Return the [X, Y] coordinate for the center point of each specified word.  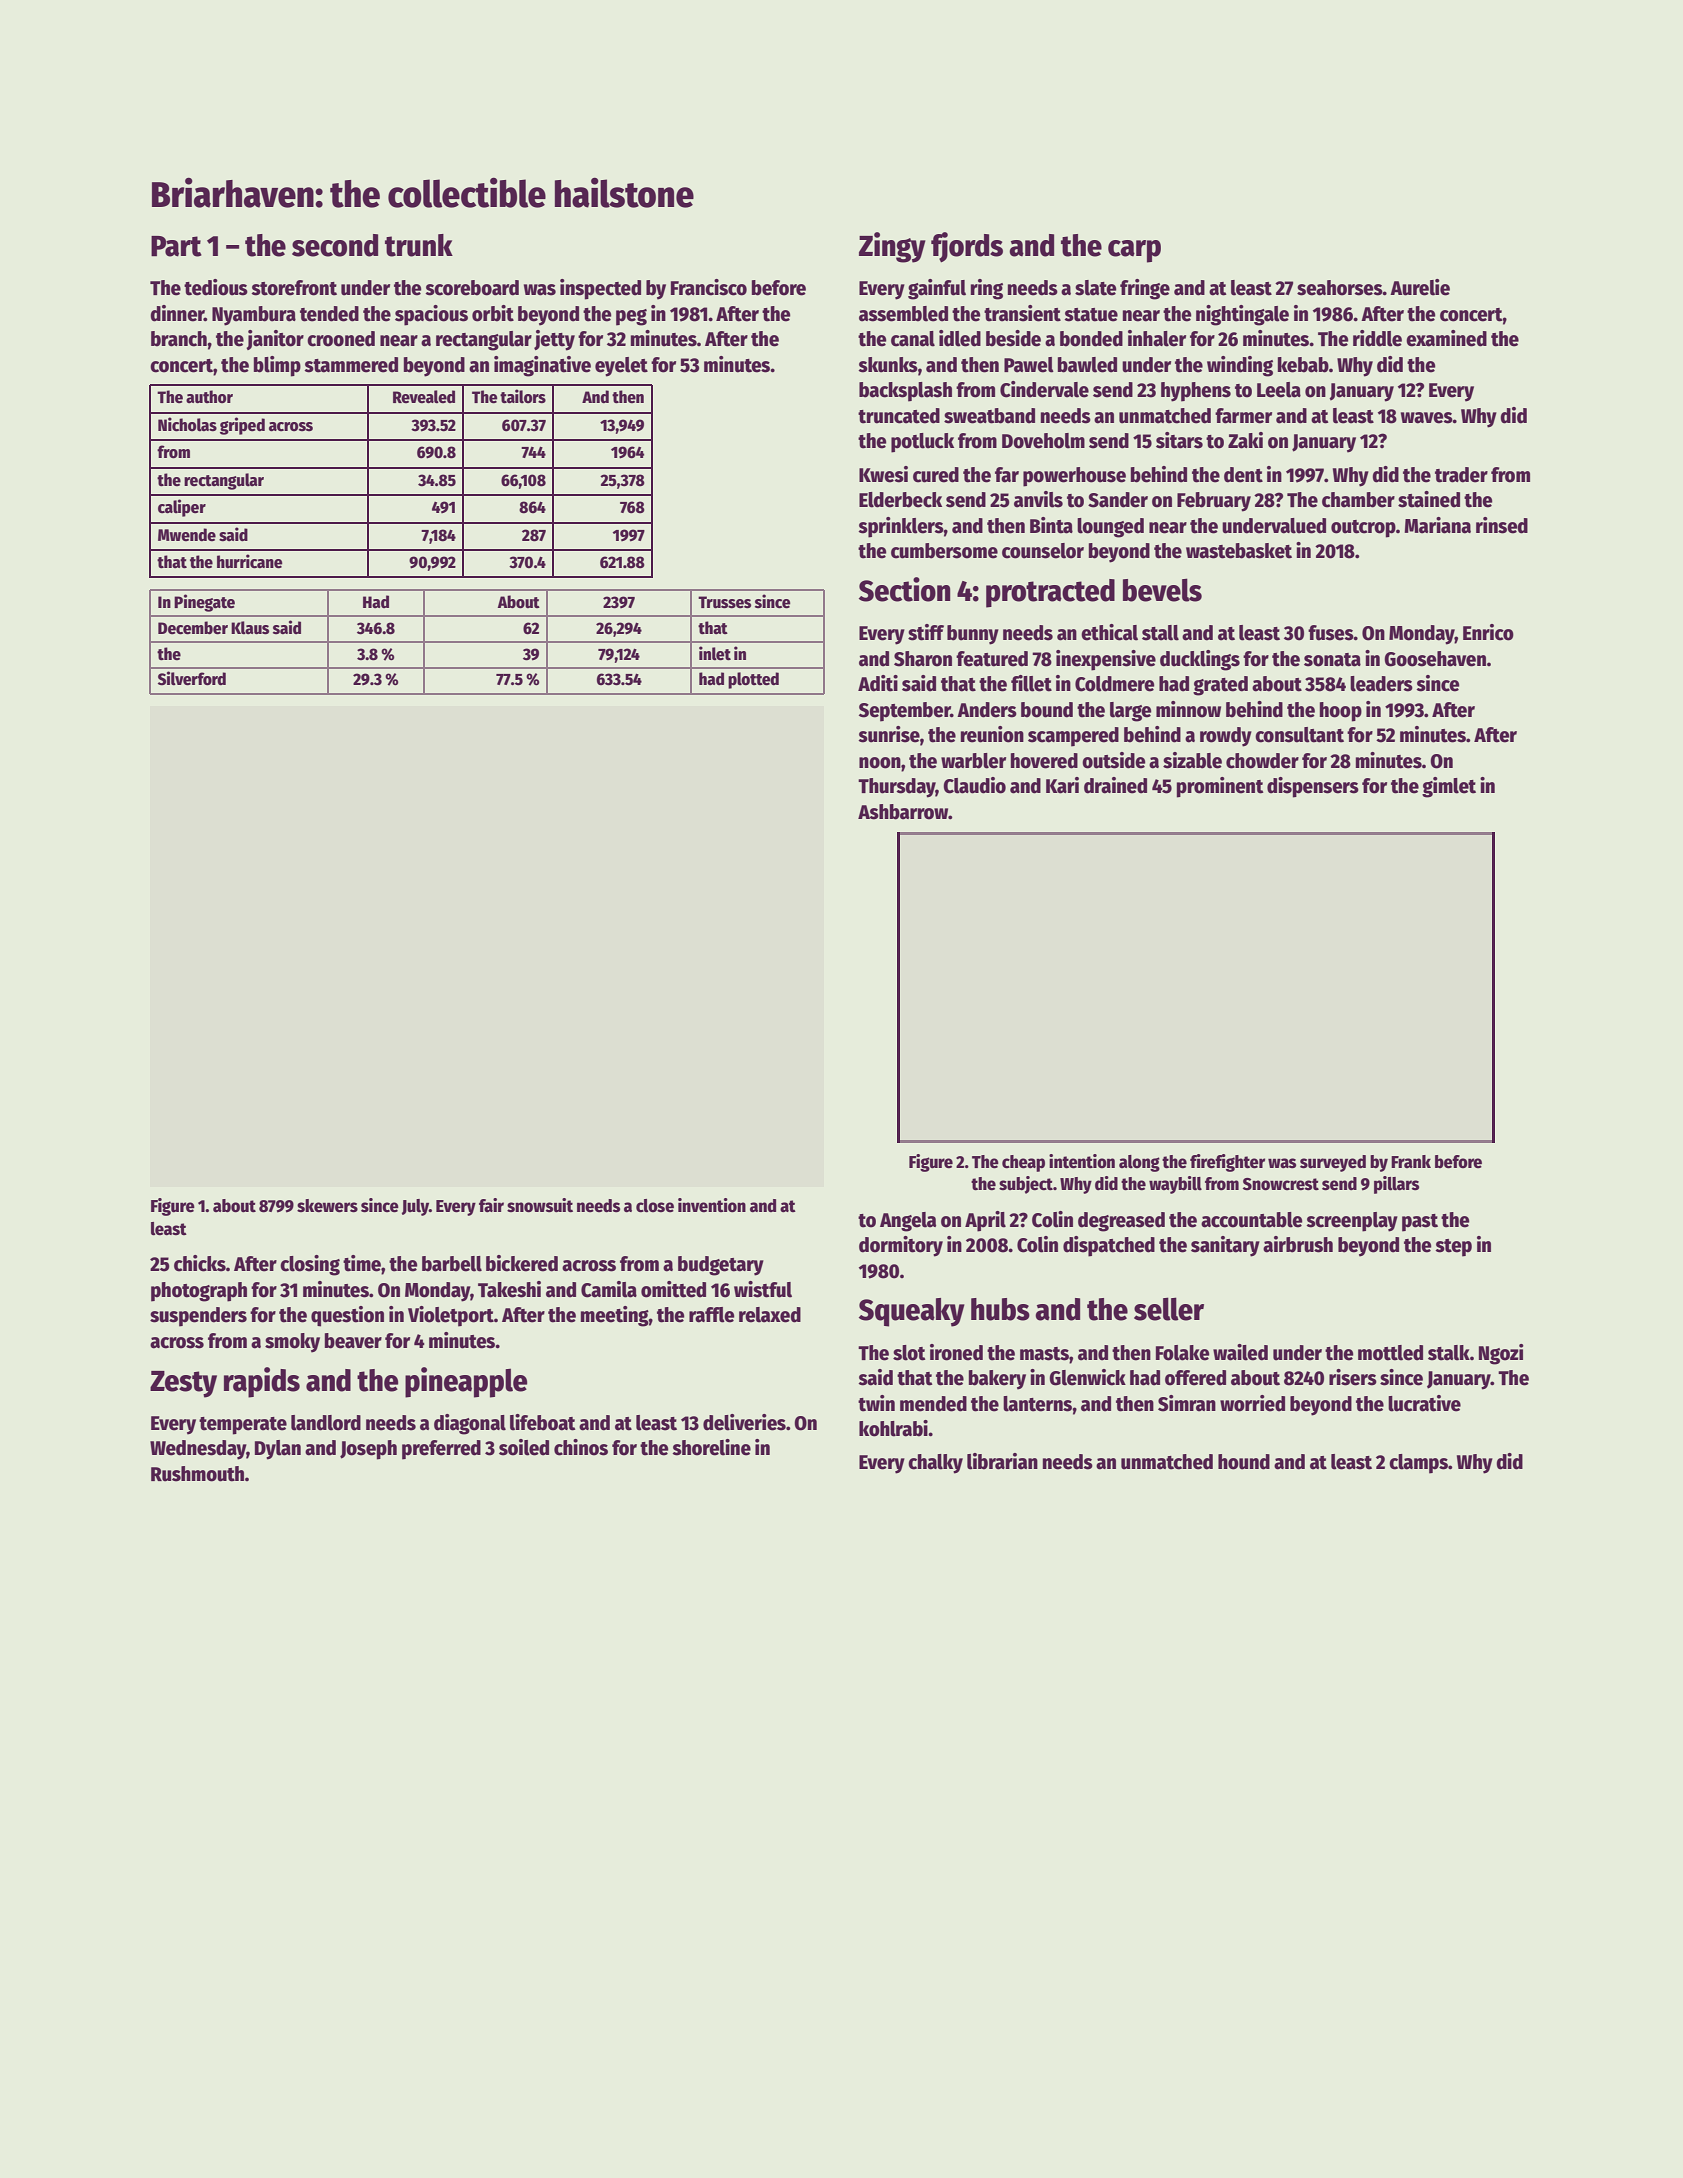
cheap [1023, 1163]
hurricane [250, 561]
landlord [326, 1423]
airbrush [1298, 1244]
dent [1243, 475]
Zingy [892, 247]
